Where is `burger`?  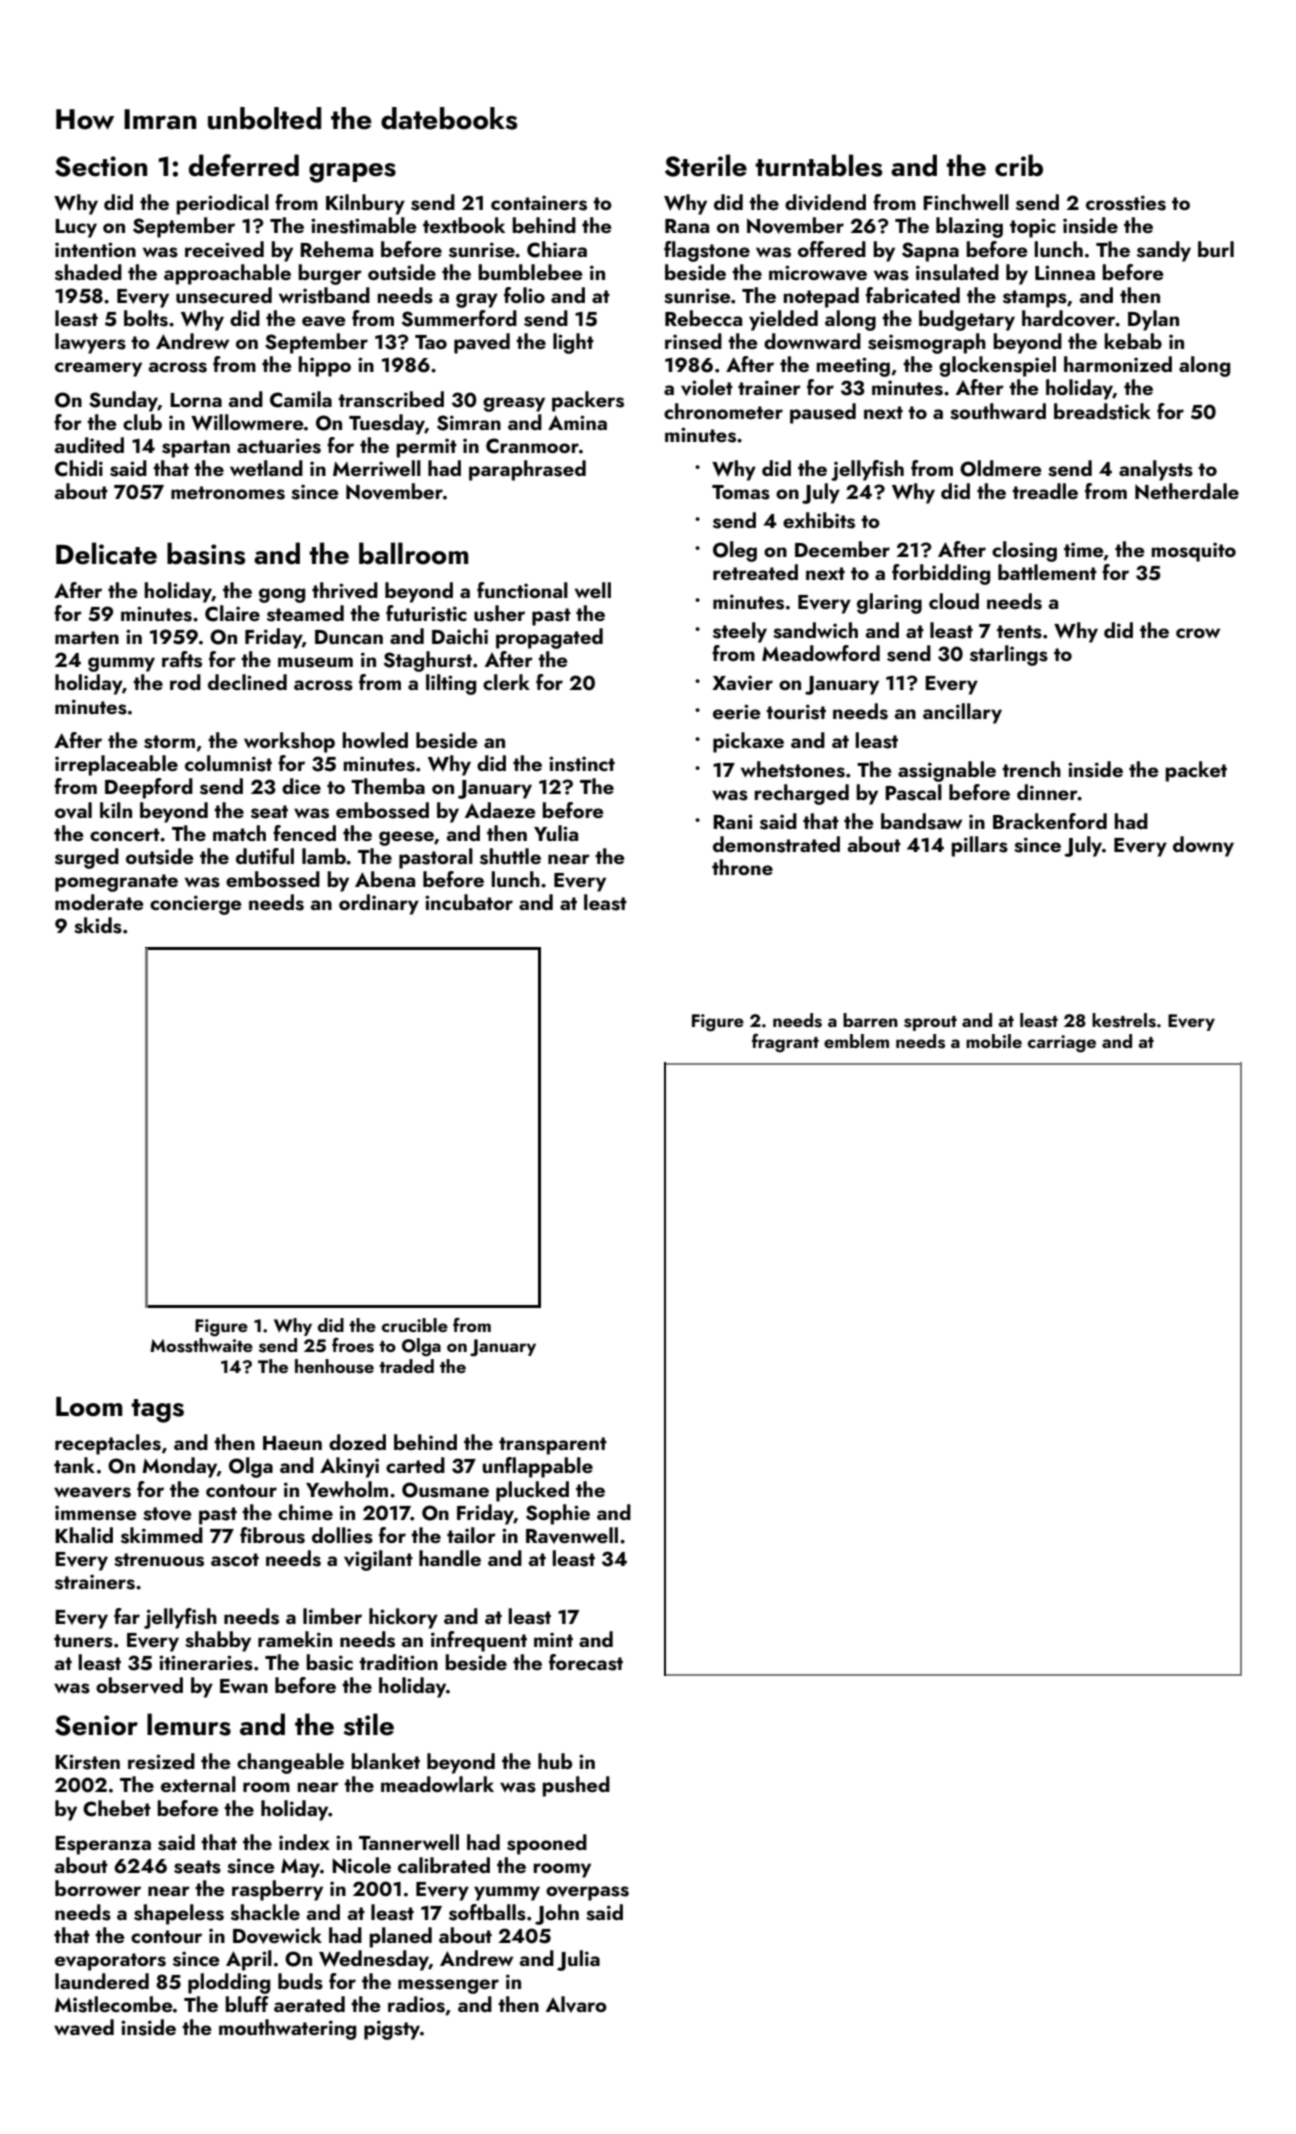
burger is located at coordinates (330, 274).
